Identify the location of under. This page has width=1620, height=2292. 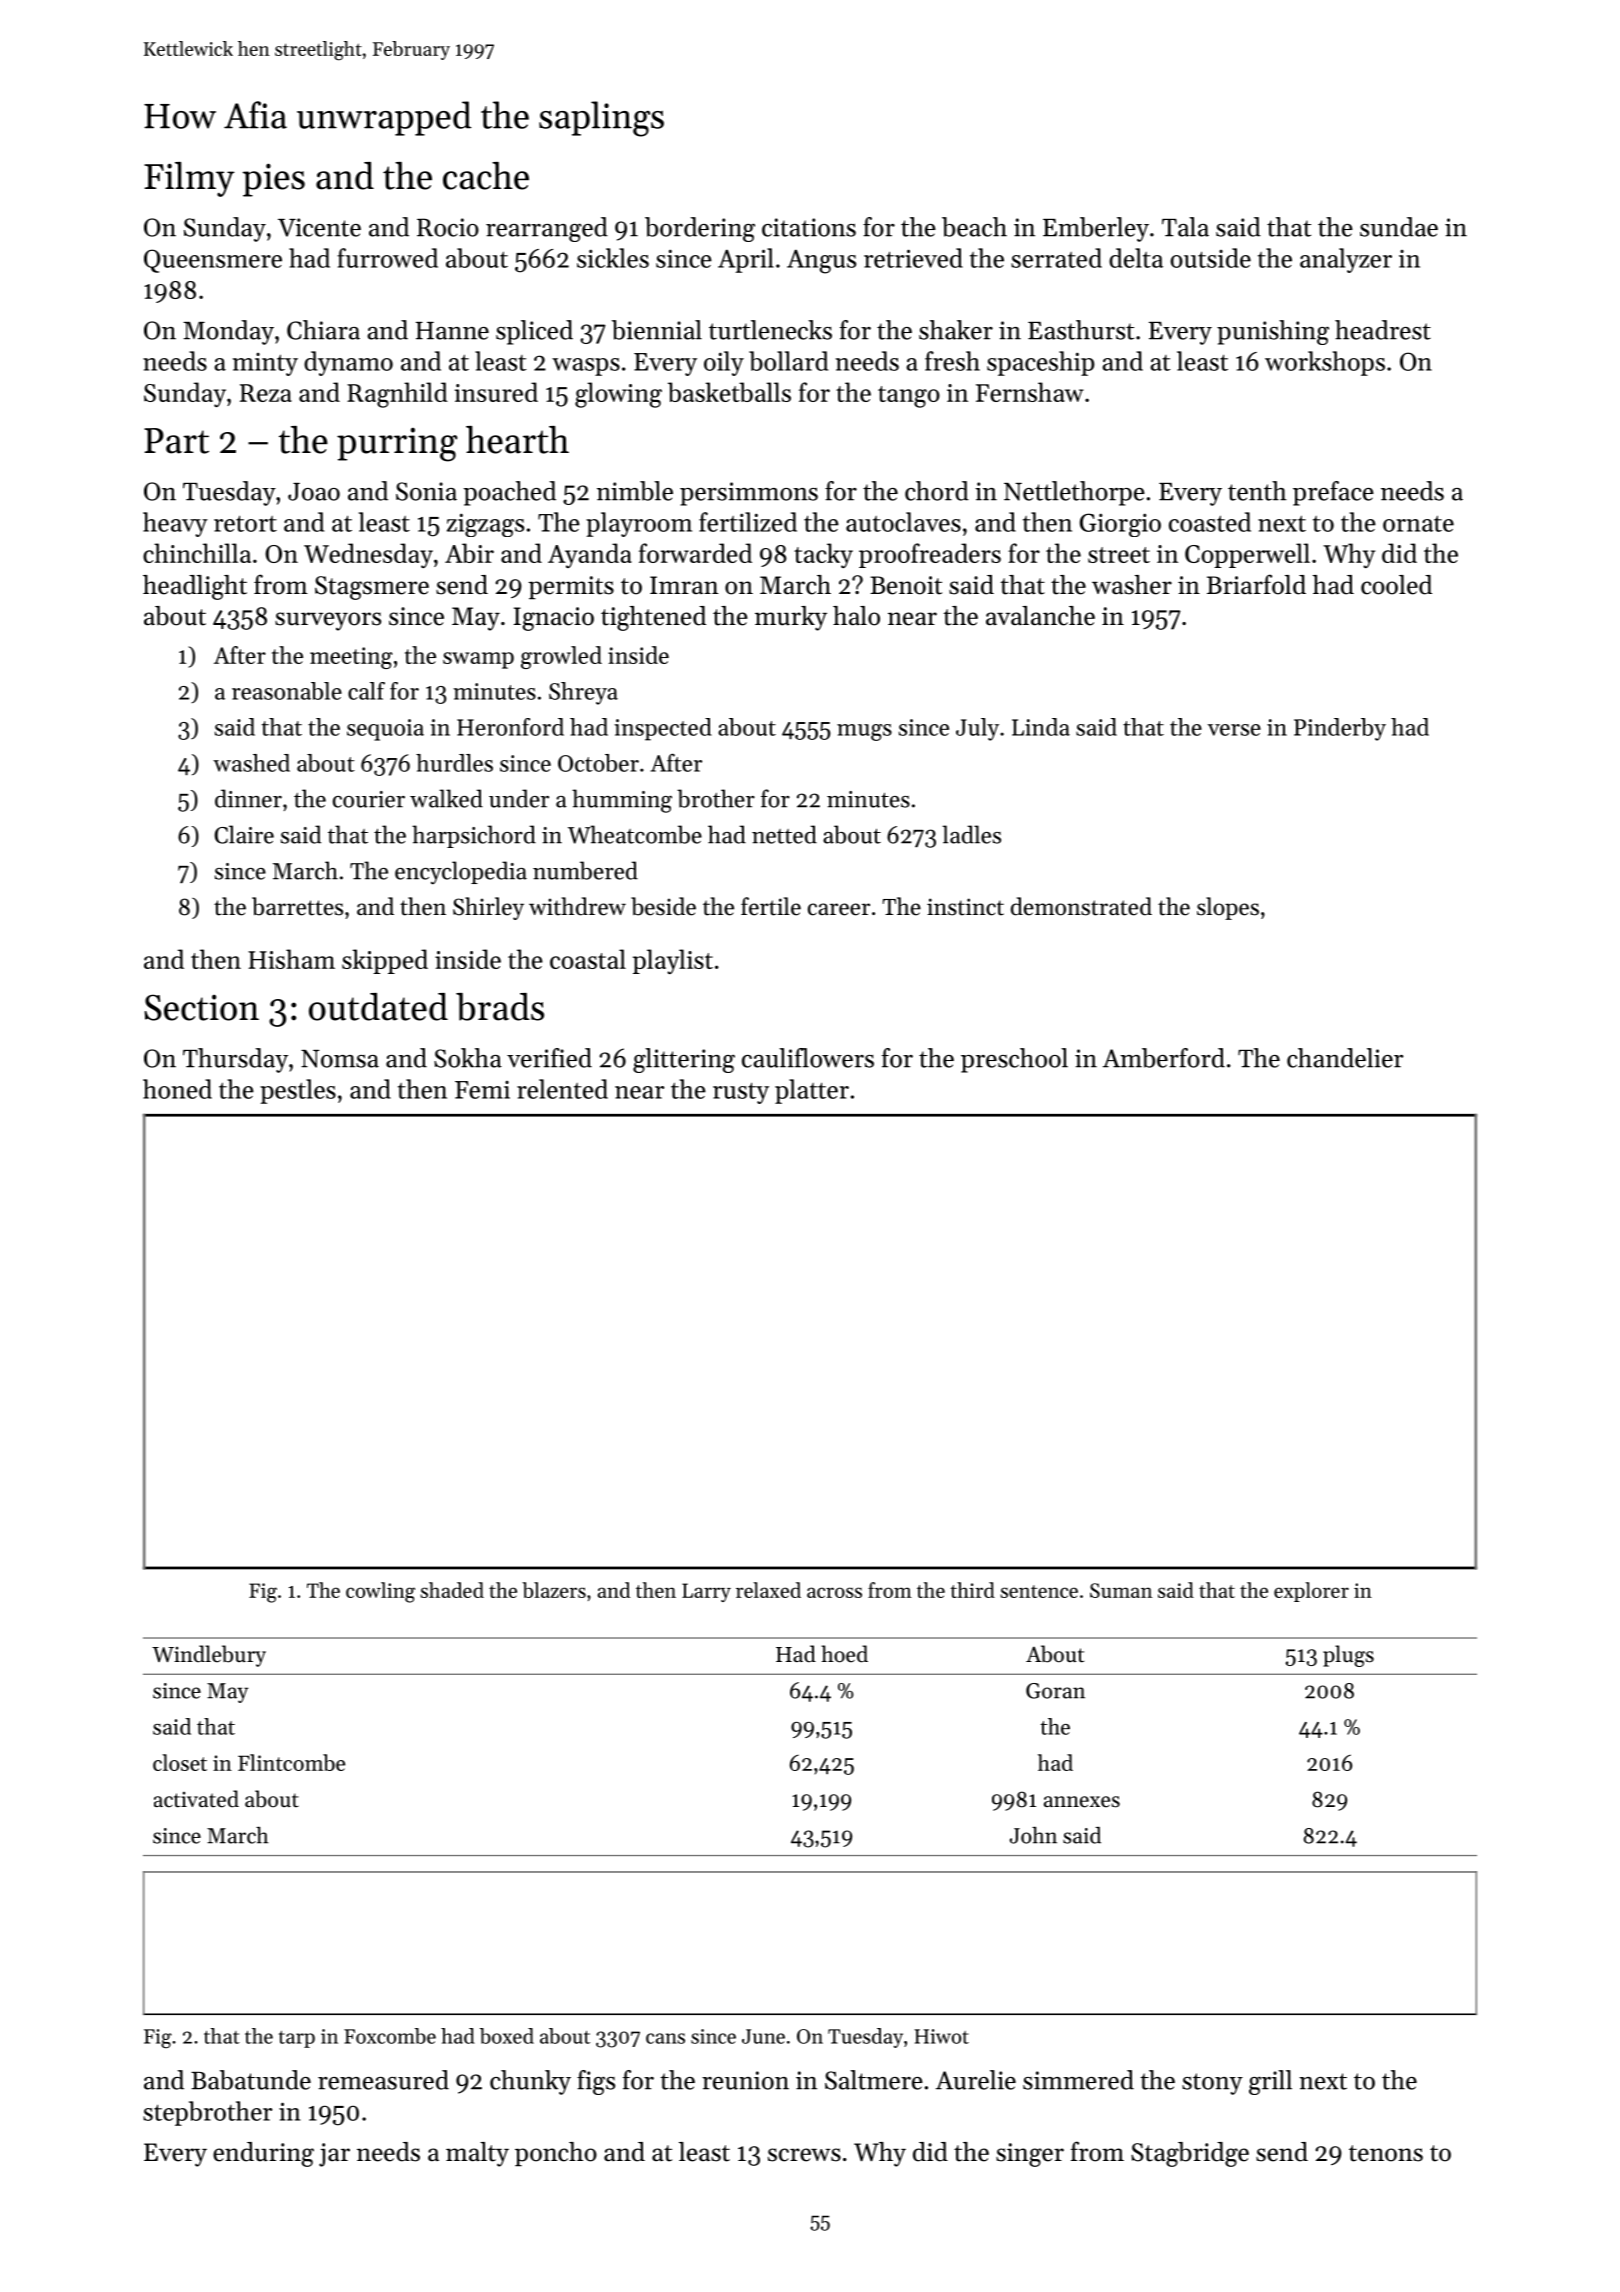
(519, 798).
